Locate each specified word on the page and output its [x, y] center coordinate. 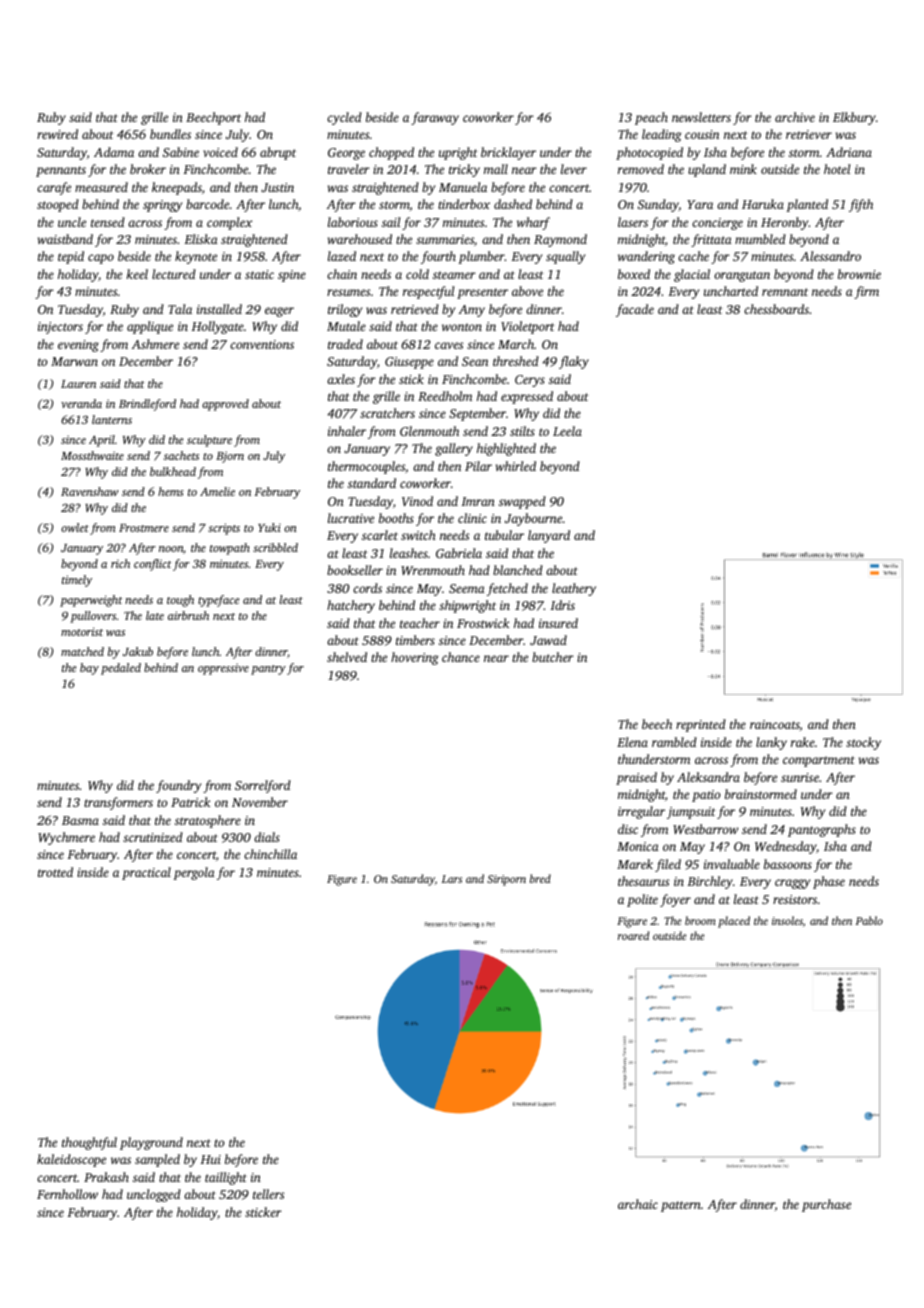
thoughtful [89, 1143]
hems [171, 491]
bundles [170, 134]
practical [146, 873]
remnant [785, 292]
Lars [452, 879]
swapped [522, 502]
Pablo [869, 920]
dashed [513, 204]
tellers [268, 1194]
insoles [787, 920]
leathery [574, 589]
